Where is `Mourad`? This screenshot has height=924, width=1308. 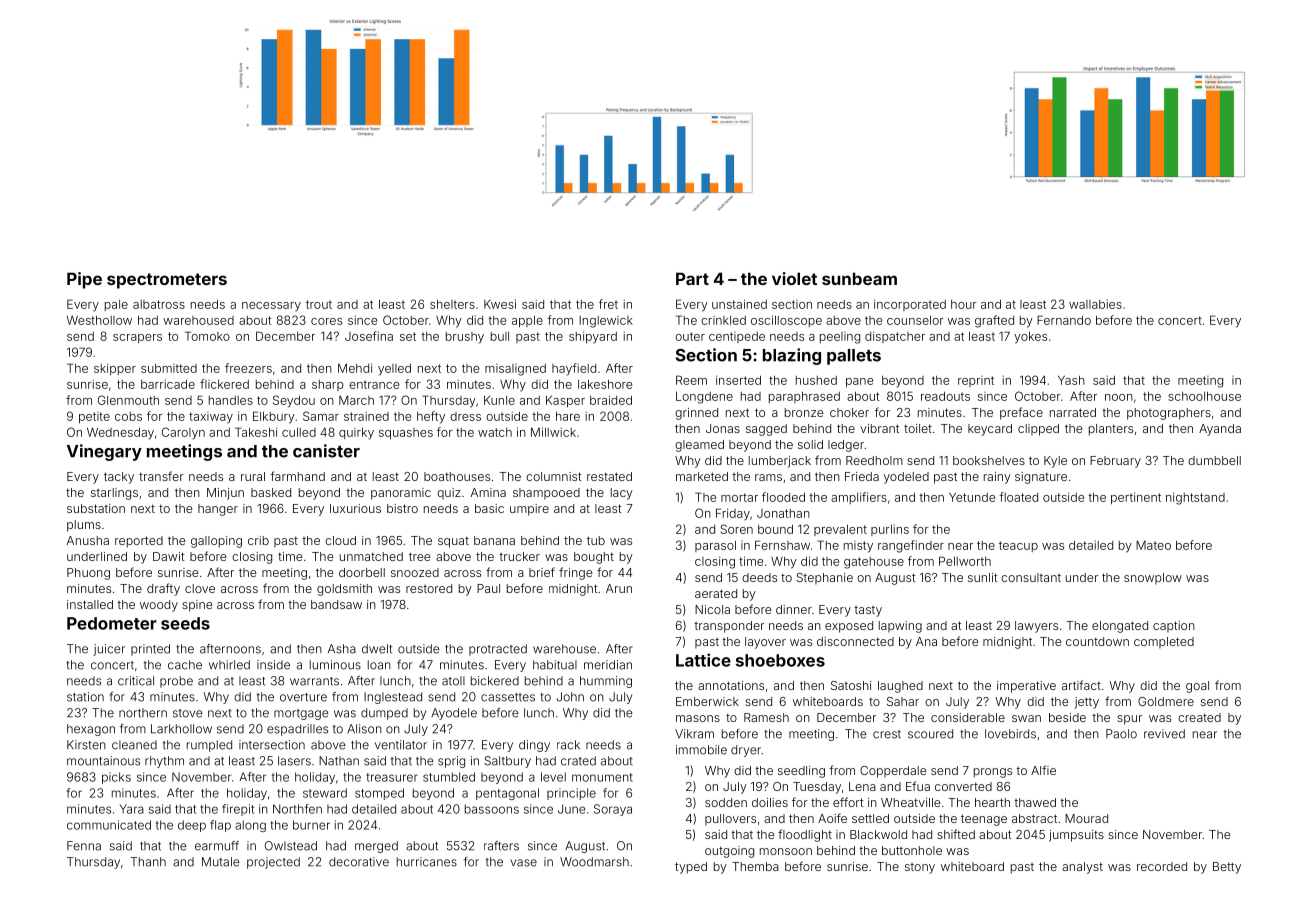 Mourad is located at coordinates (1086, 818).
